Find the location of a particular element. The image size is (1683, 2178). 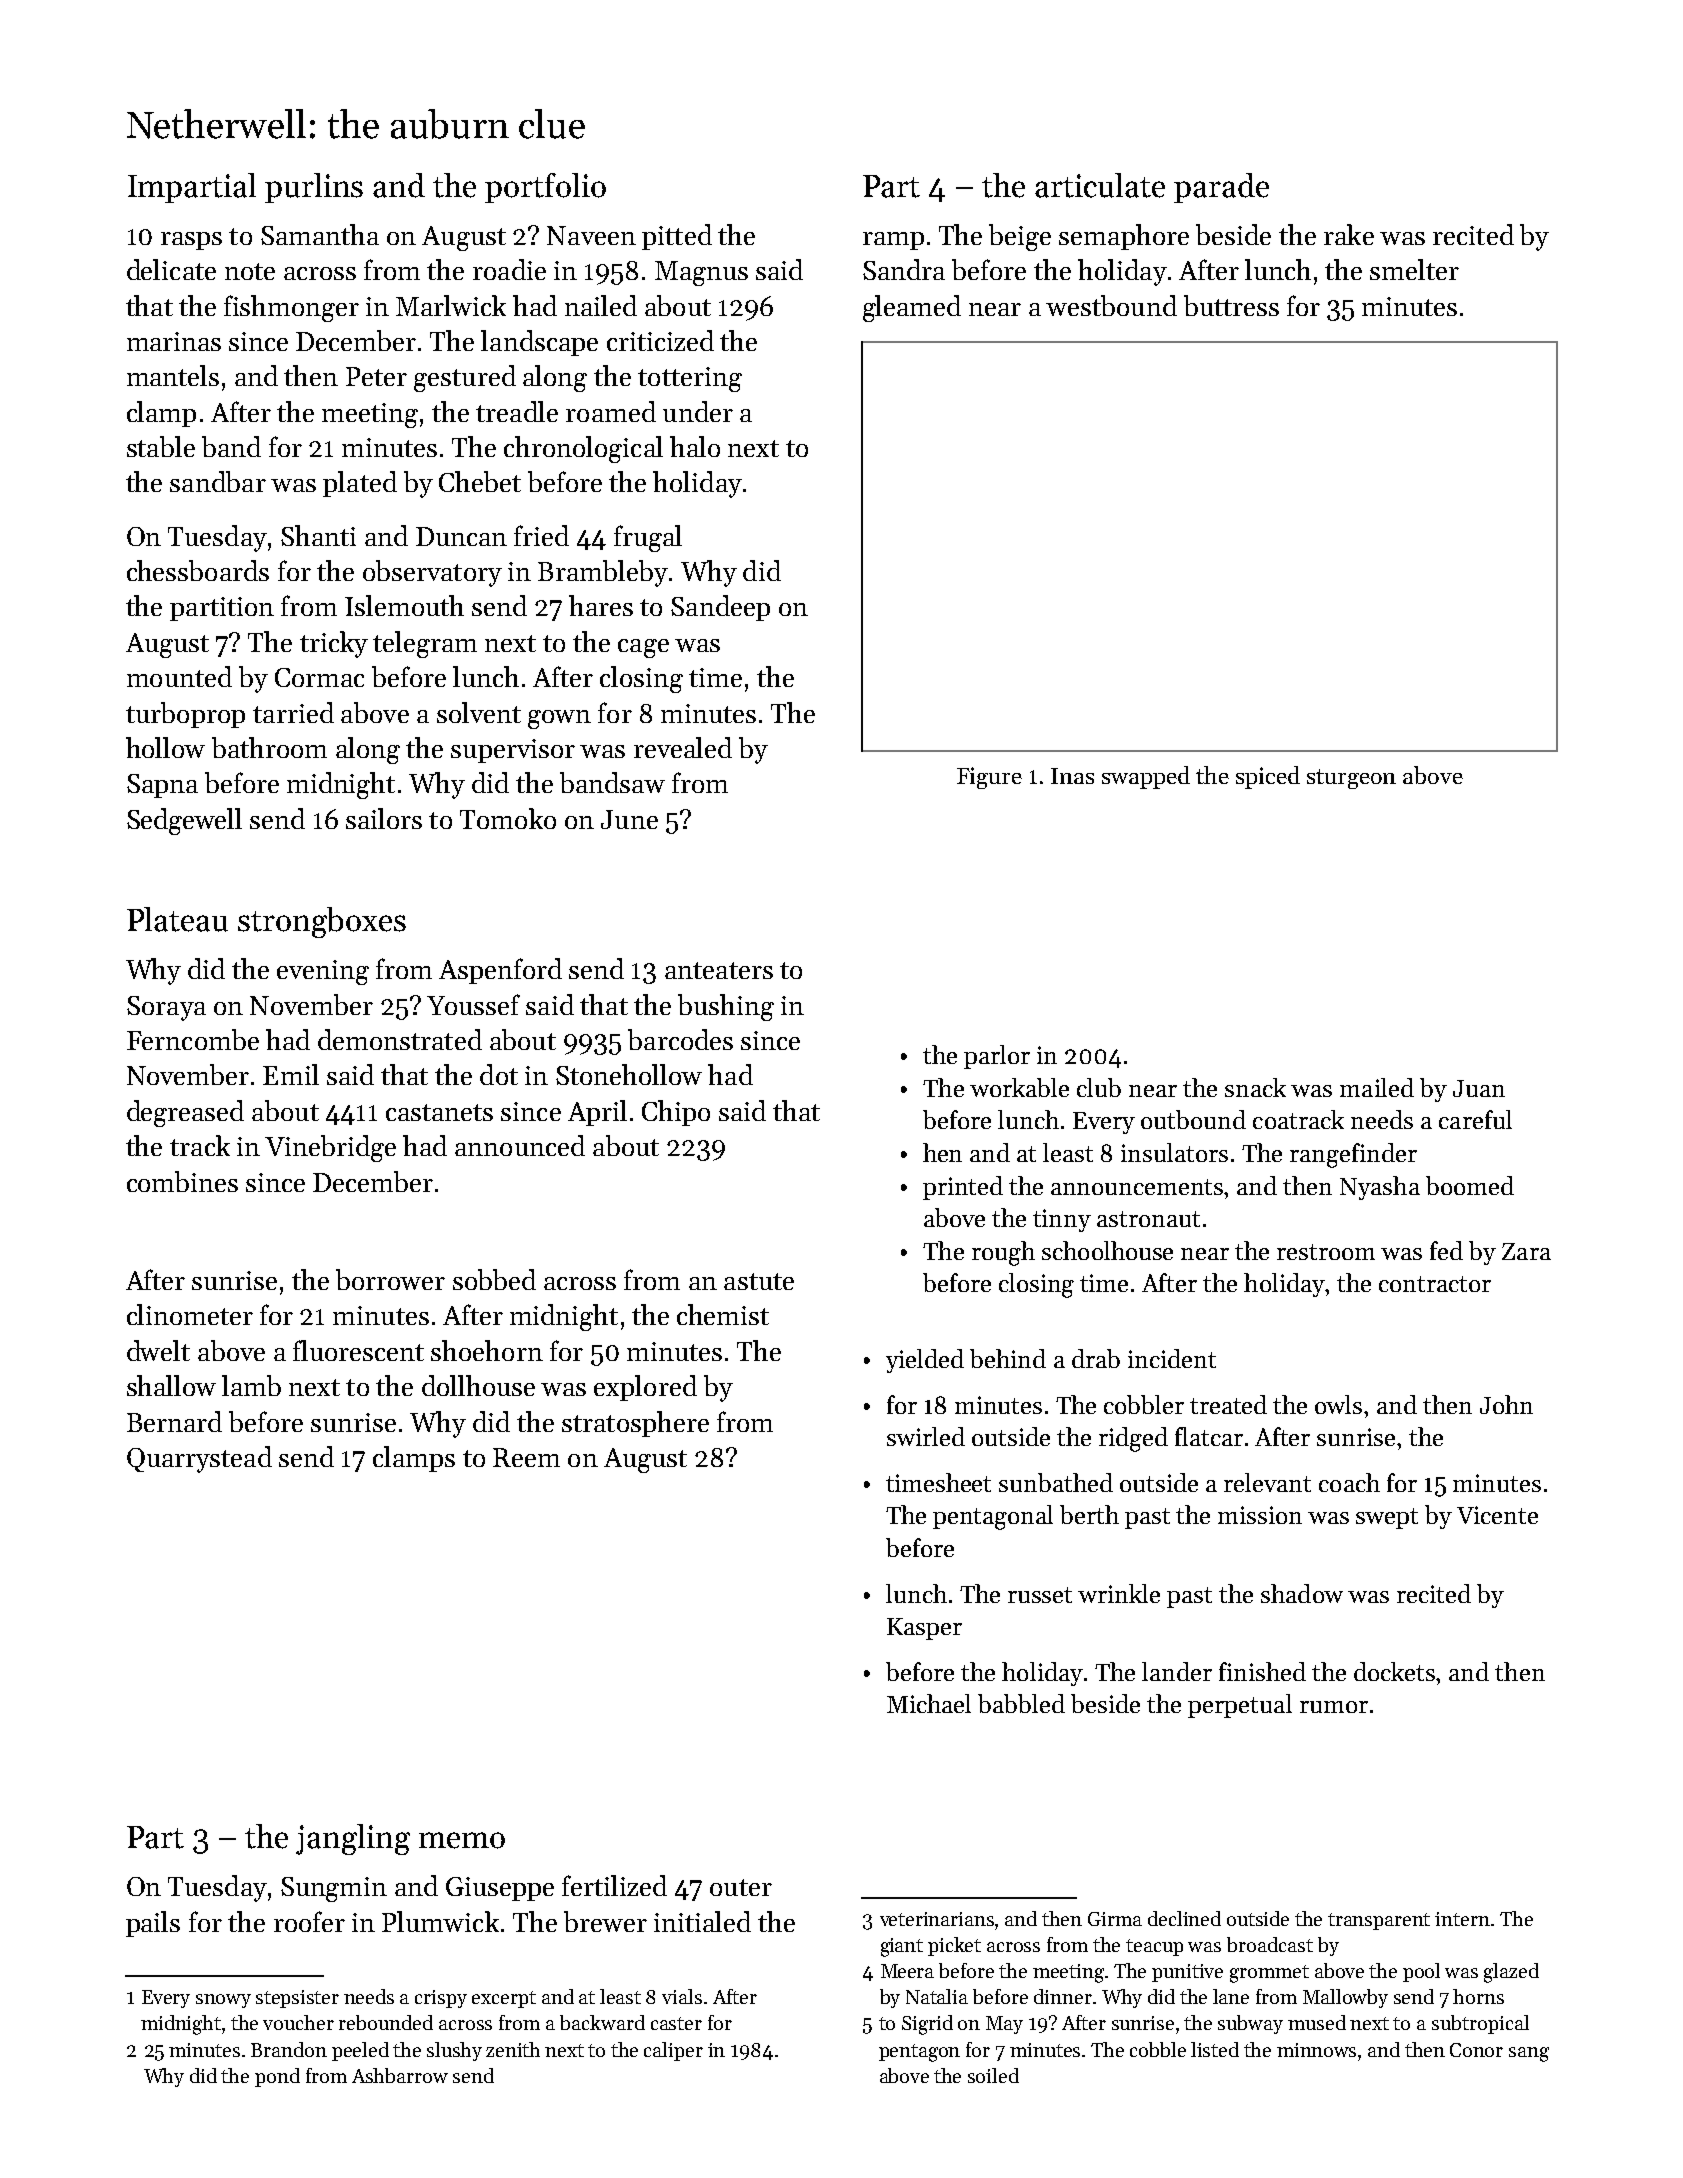

spiced is located at coordinates (1268, 777).
